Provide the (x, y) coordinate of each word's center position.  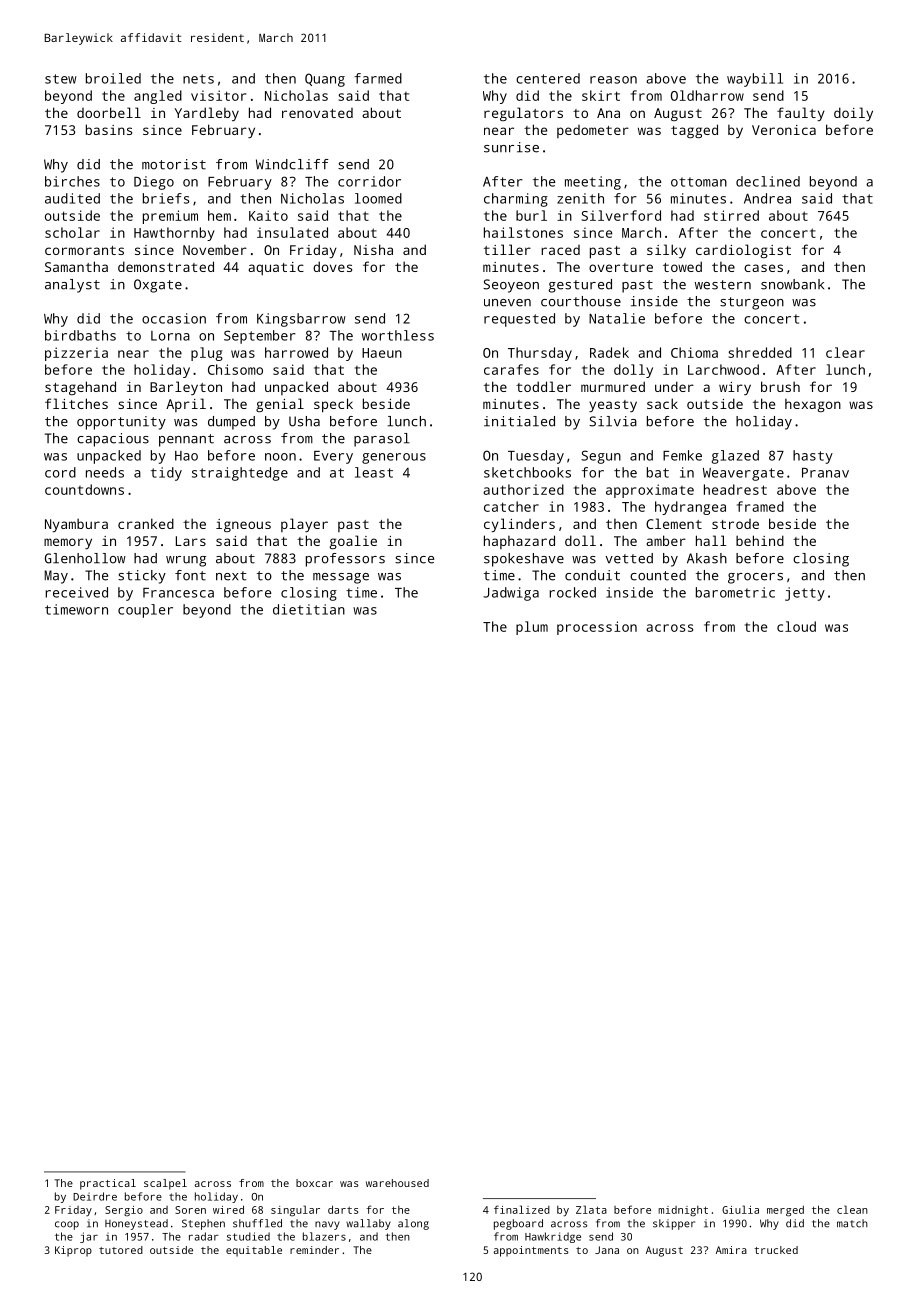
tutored (121, 1250)
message (341, 578)
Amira (731, 1250)
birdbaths (80, 335)
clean (852, 1209)
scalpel (165, 1184)
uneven (507, 303)
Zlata (591, 1209)
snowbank (792, 284)
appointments (531, 1251)
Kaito (268, 215)
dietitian (309, 609)
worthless (398, 335)
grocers (755, 578)
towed (682, 266)
